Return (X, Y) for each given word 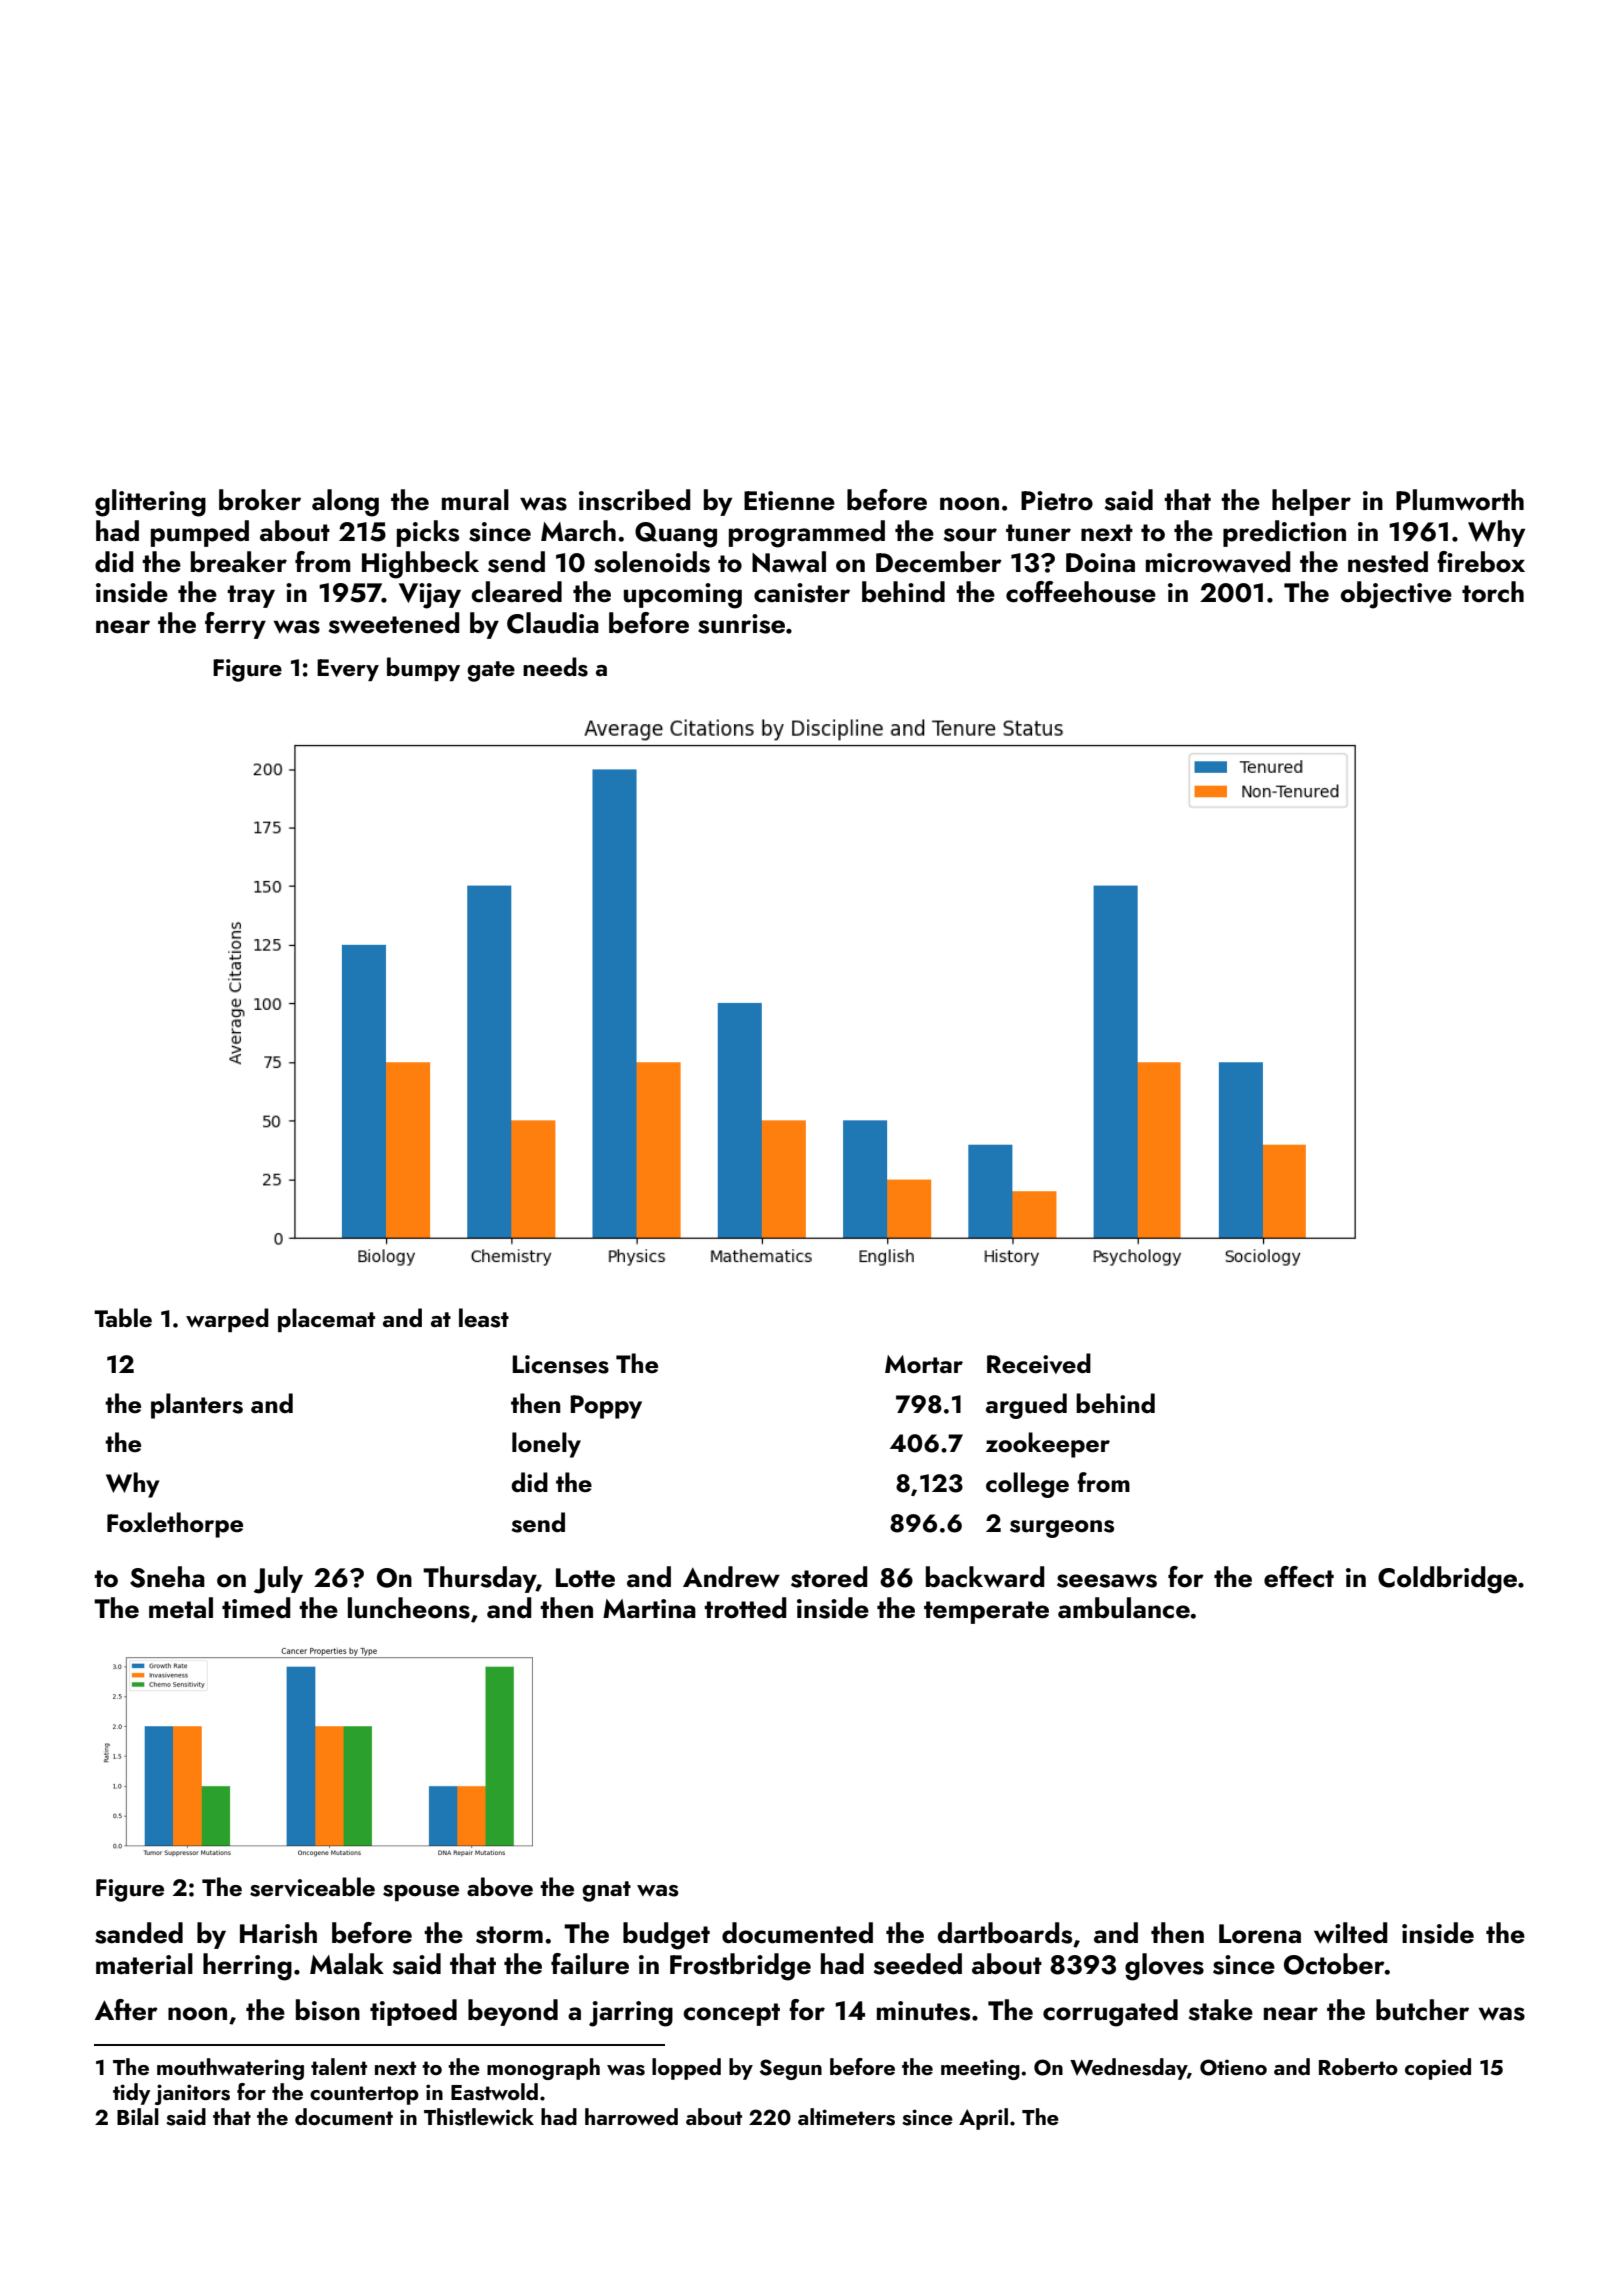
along (345, 503)
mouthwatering (230, 2069)
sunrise (741, 624)
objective (1396, 595)
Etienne (789, 501)
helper (1311, 502)
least (484, 1318)
